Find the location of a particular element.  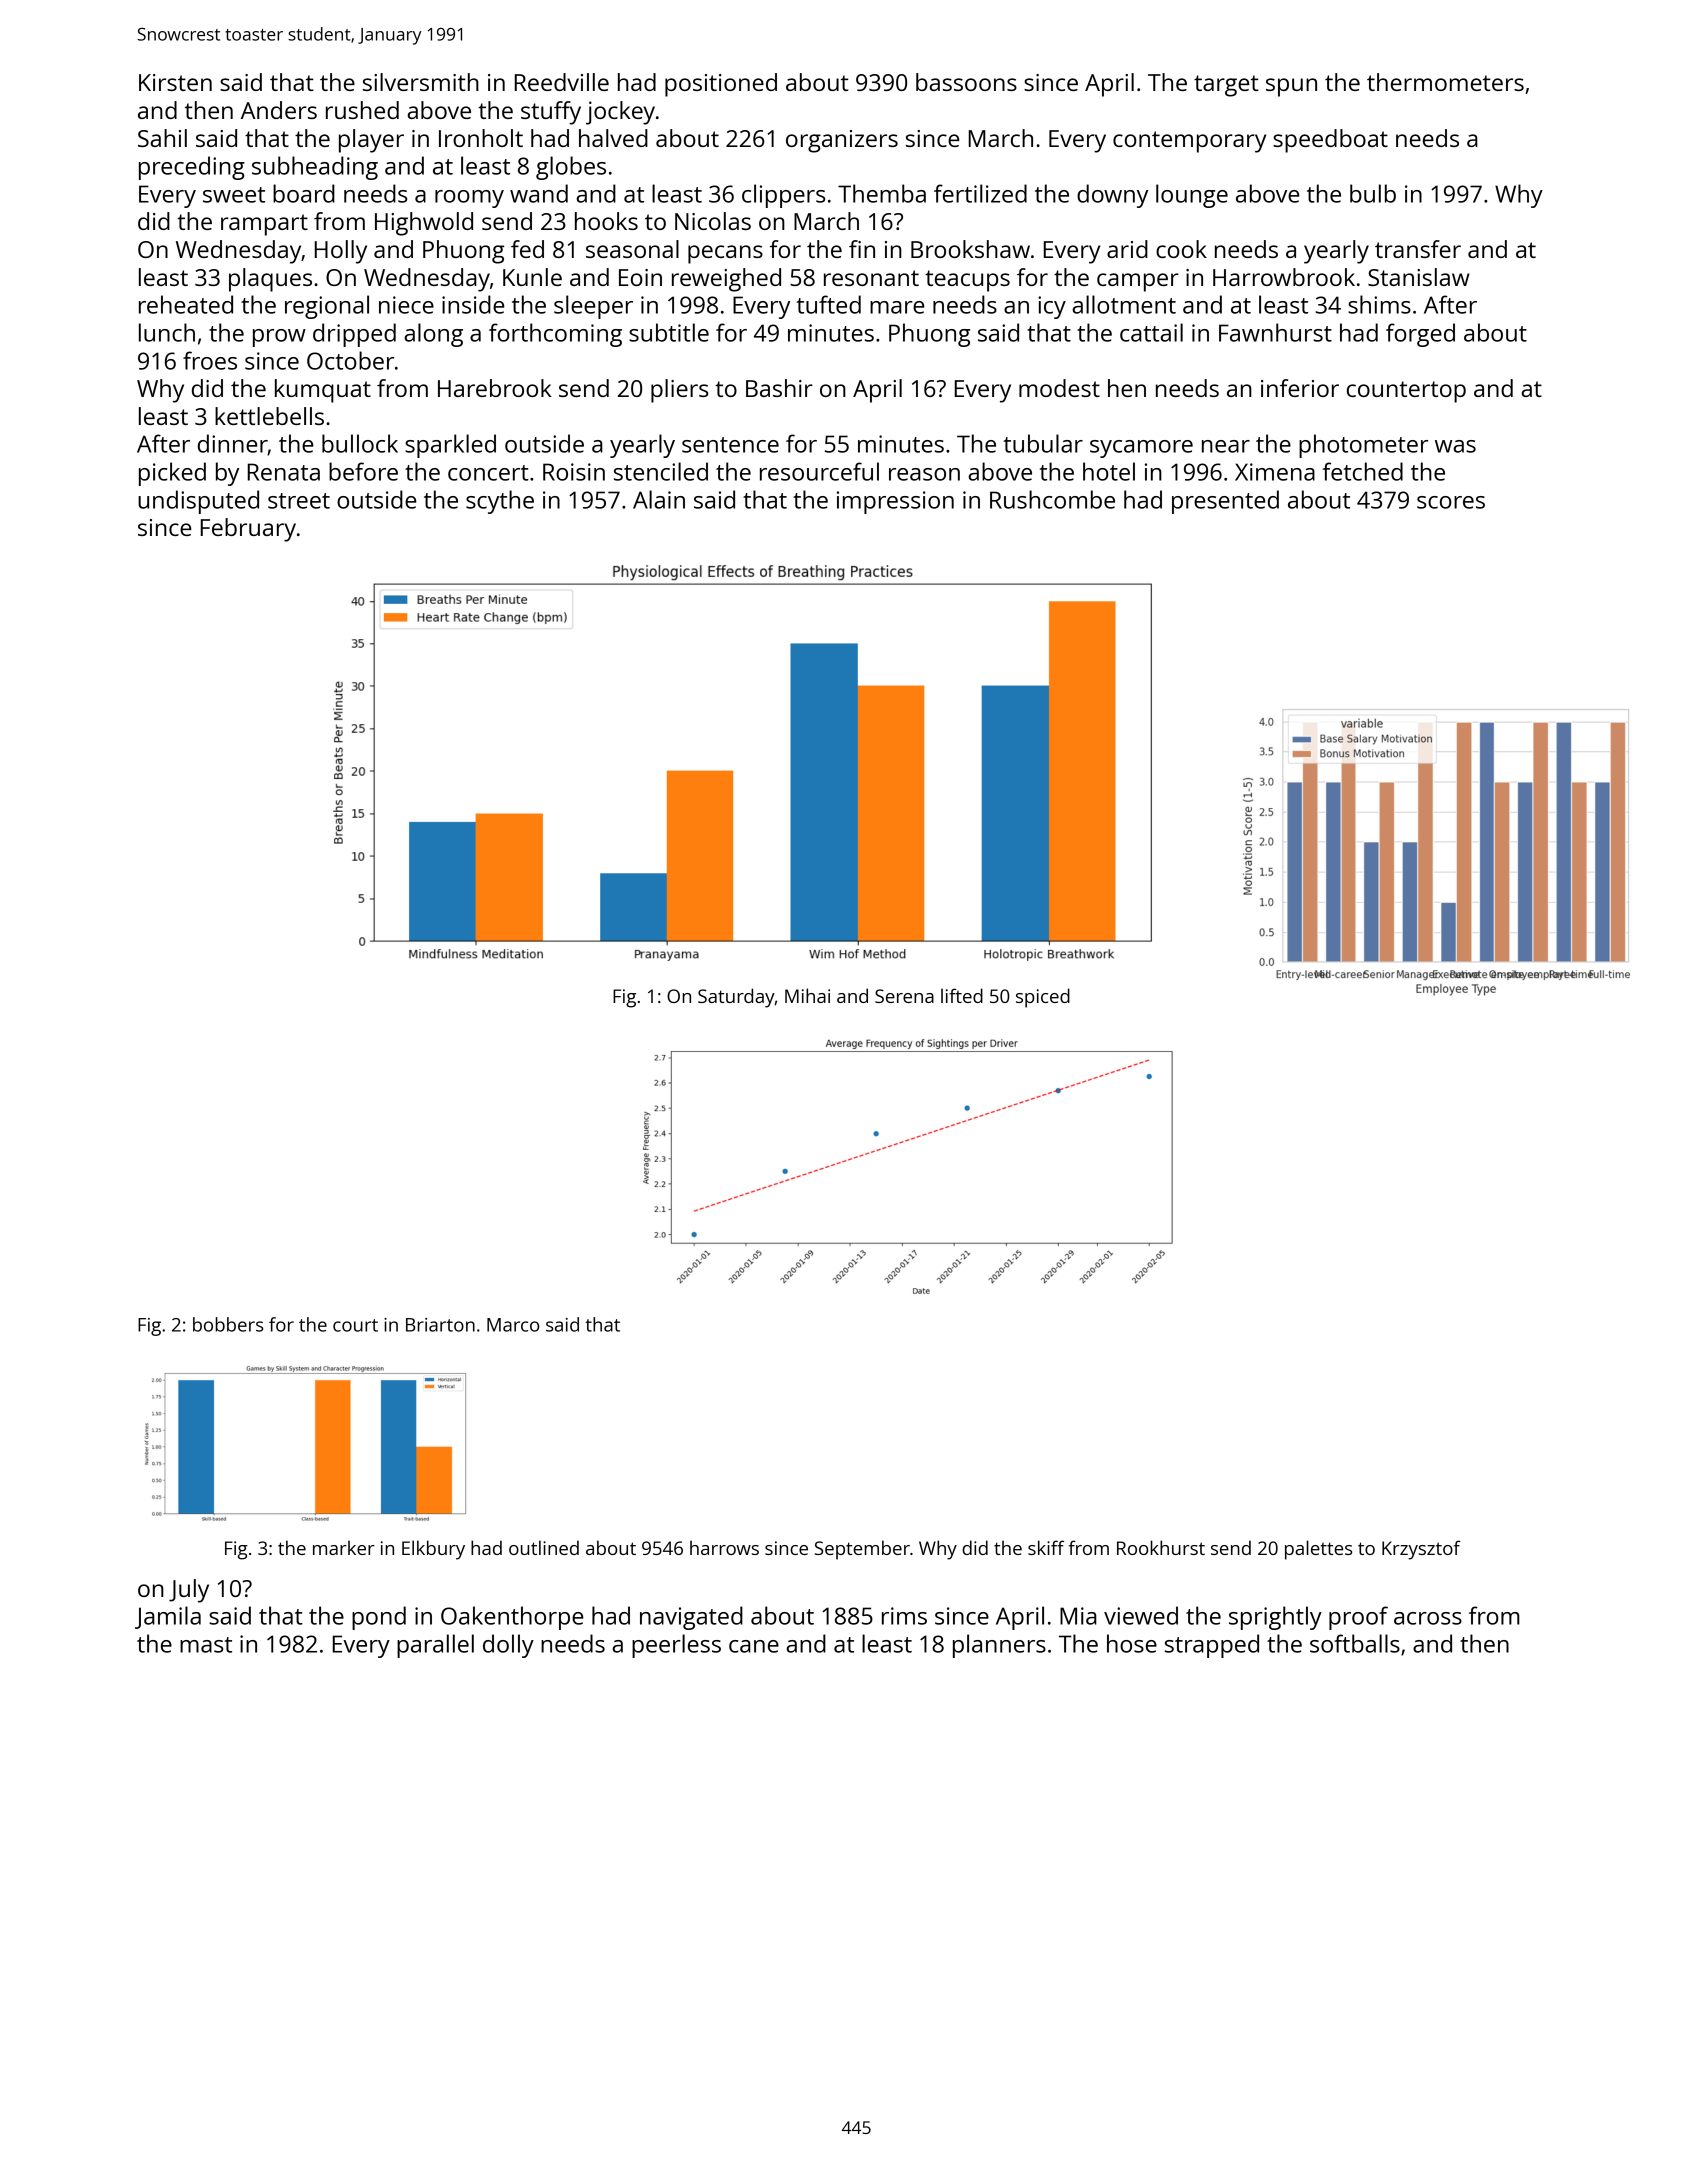

bobbers is located at coordinates (228, 1324).
